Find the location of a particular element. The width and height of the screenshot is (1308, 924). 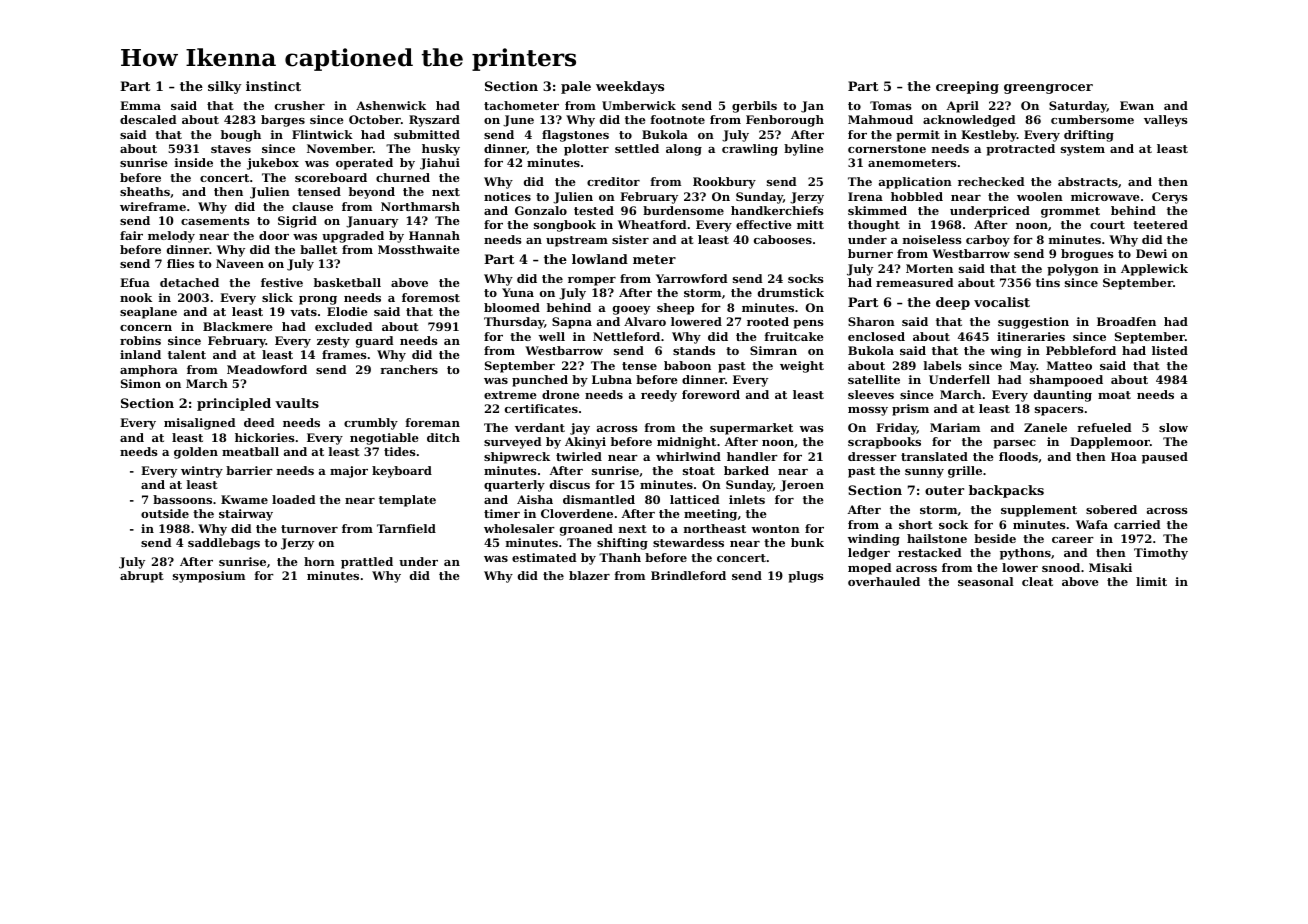

blazer is located at coordinates (589, 575).
